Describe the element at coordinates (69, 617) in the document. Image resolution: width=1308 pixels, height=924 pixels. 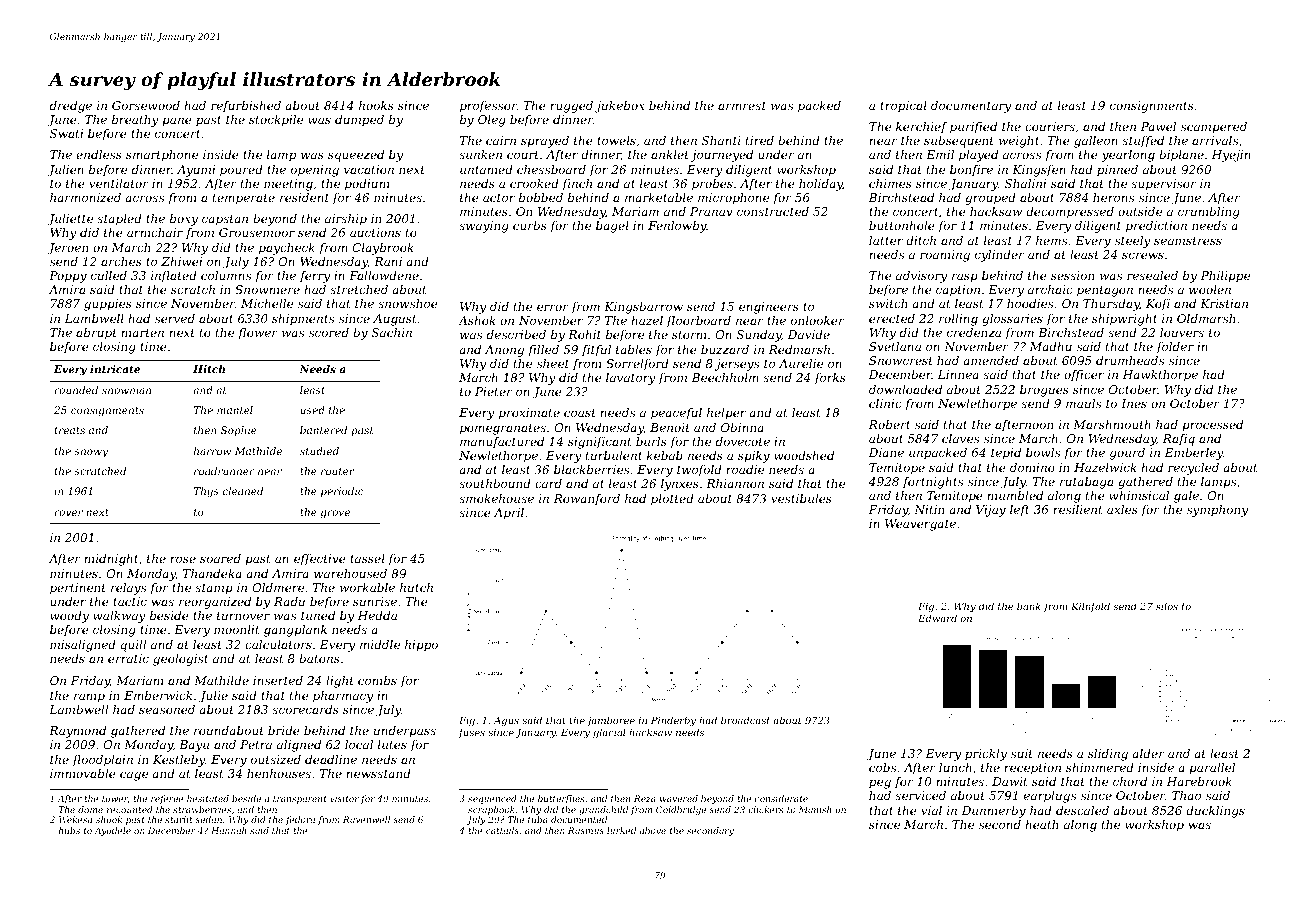
I see `woody` at that location.
